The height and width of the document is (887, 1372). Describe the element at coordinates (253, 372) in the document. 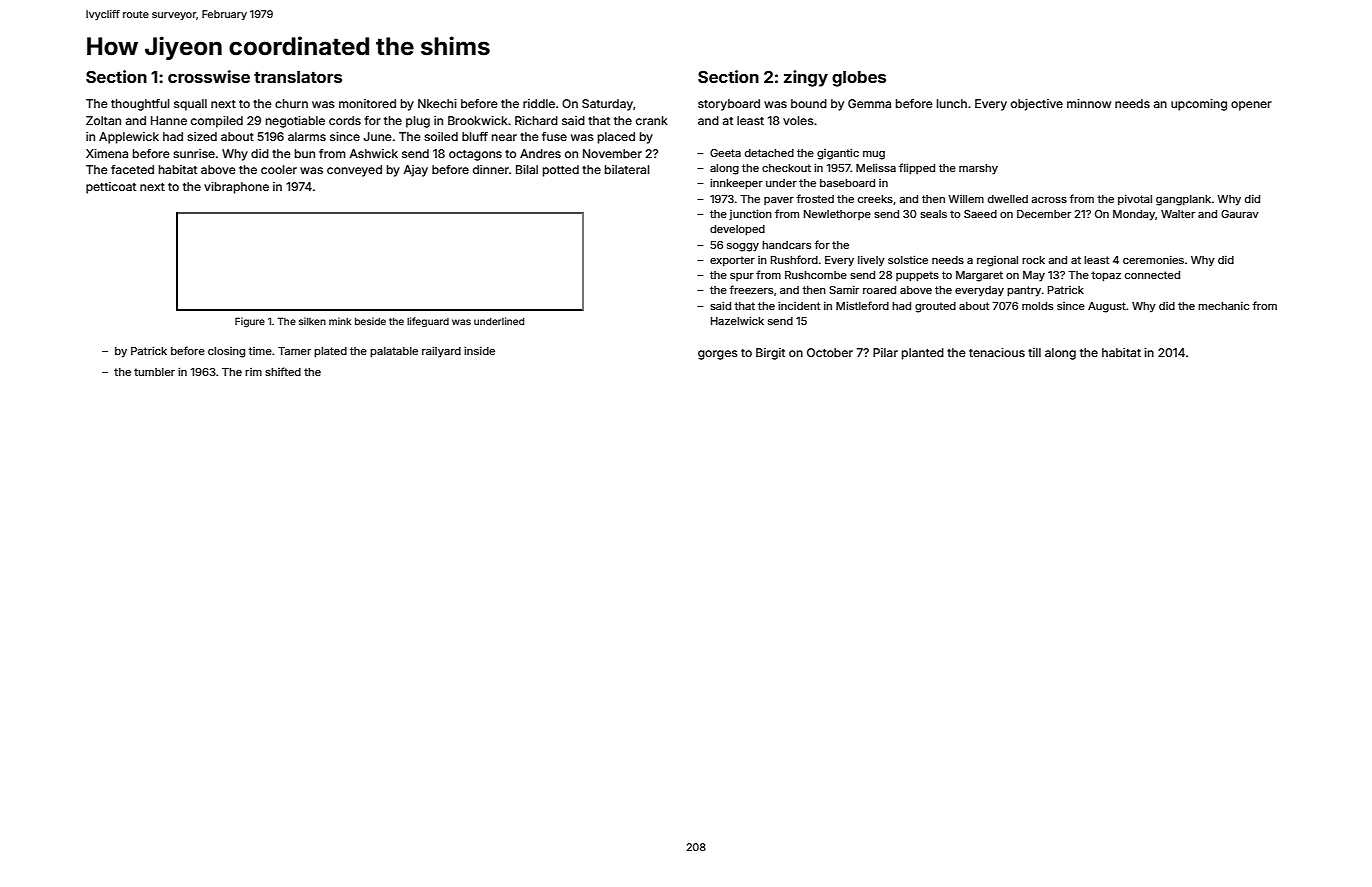

I see `rim` at that location.
